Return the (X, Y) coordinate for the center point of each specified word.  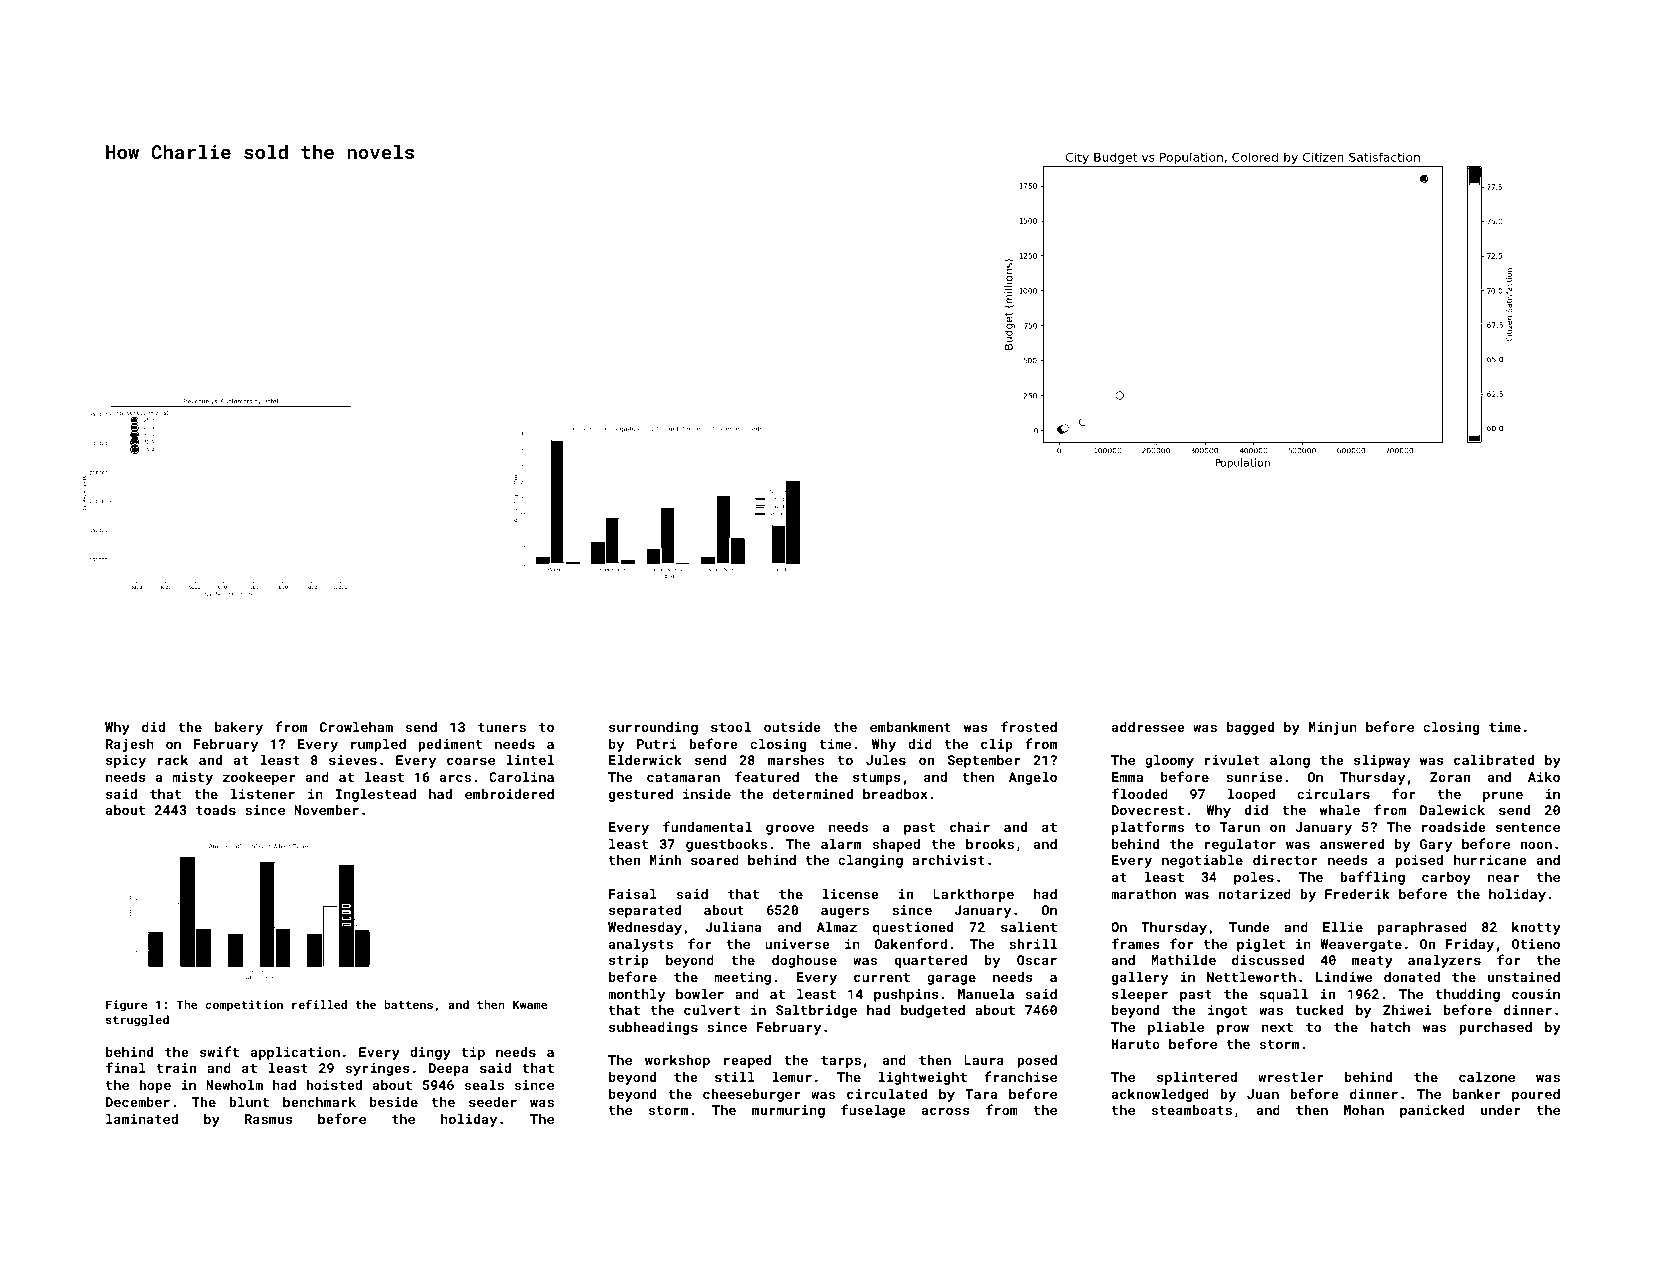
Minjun (1333, 728)
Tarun (1239, 827)
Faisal (633, 894)
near (1503, 878)
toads (216, 810)
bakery (239, 728)
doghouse (804, 961)
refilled (319, 1004)
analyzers (1444, 961)
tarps (841, 1062)
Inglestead (376, 795)
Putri (657, 744)
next (1277, 1027)
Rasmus (269, 1119)
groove (790, 829)
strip (629, 961)
